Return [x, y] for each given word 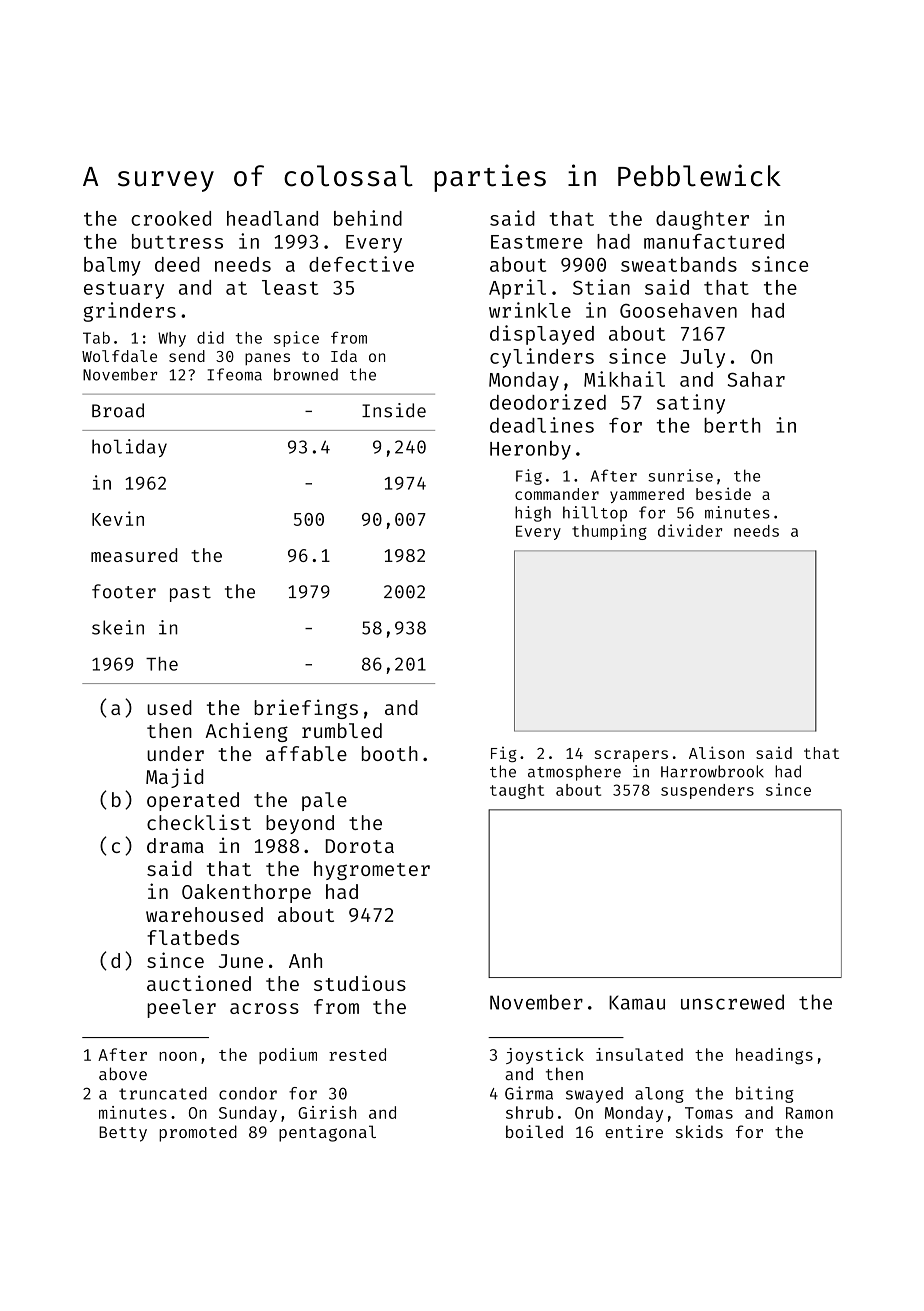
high [533, 514]
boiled [534, 1131]
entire [634, 1131]
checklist [199, 822]
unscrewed [732, 1002]
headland [272, 218]
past [190, 594]
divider [690, 530]
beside [723, 493]
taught [517, 791]
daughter [702, 220]
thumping [609, 532]
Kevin [118, 518]
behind [368, 218]
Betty [123, 1134]
